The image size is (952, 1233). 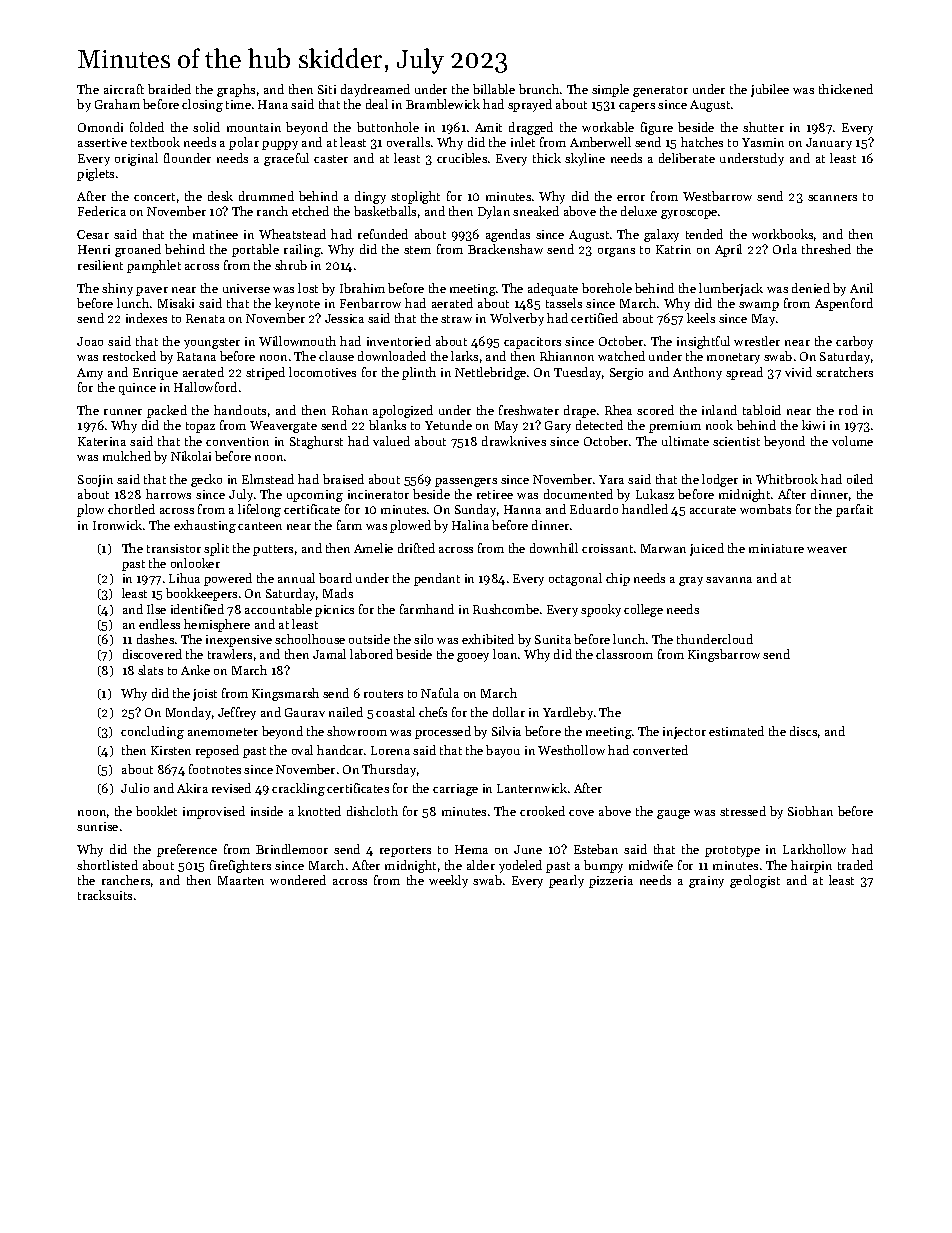 What do you see at coordinates (448, 425) in the page?
I see `Yetunde` at bounding box center [448, 425].
